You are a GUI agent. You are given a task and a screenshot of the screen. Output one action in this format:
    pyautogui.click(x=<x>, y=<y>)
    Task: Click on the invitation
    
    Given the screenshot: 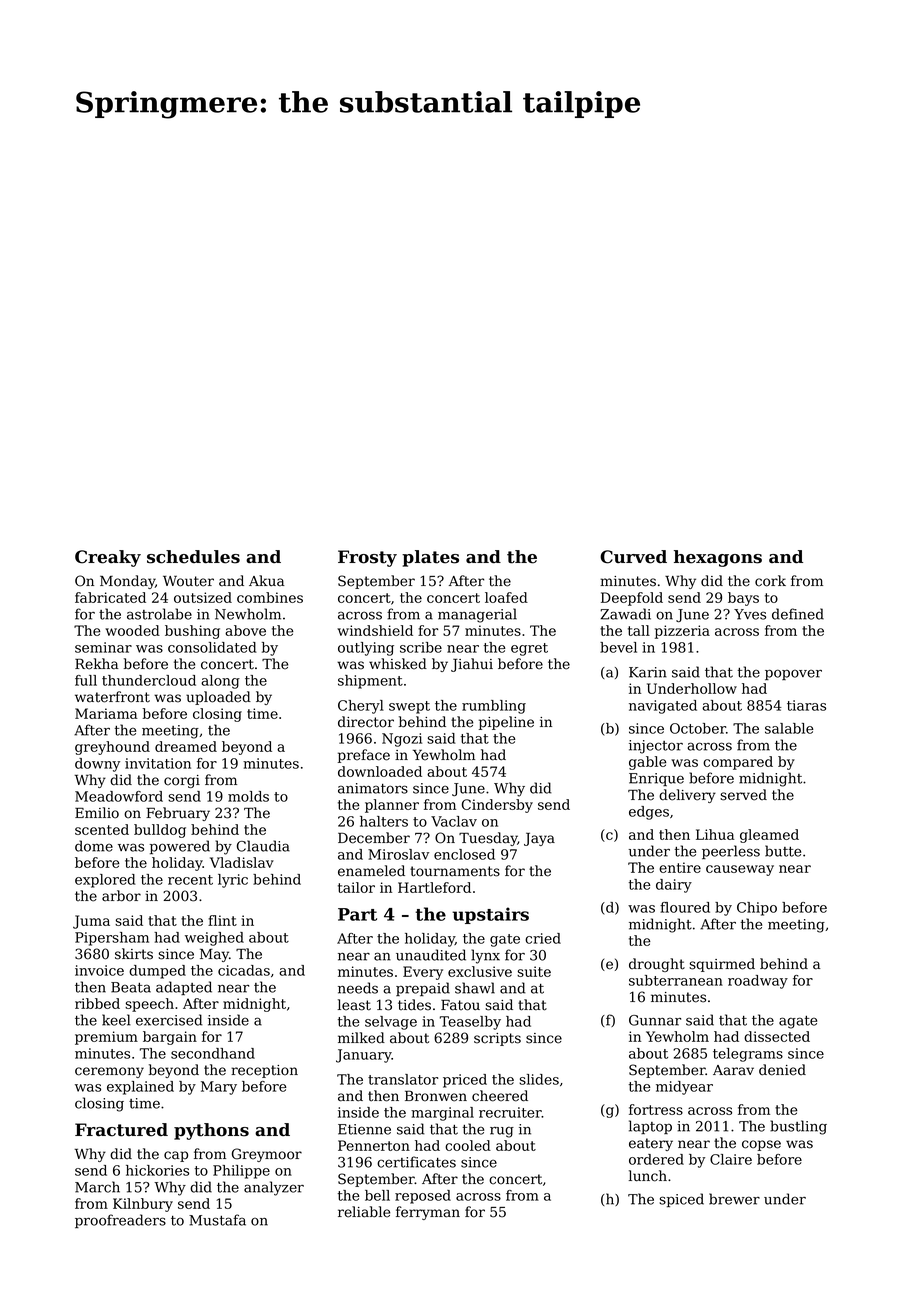 What is the action you would take?
    pyautogui.click(x=158, y=763)
